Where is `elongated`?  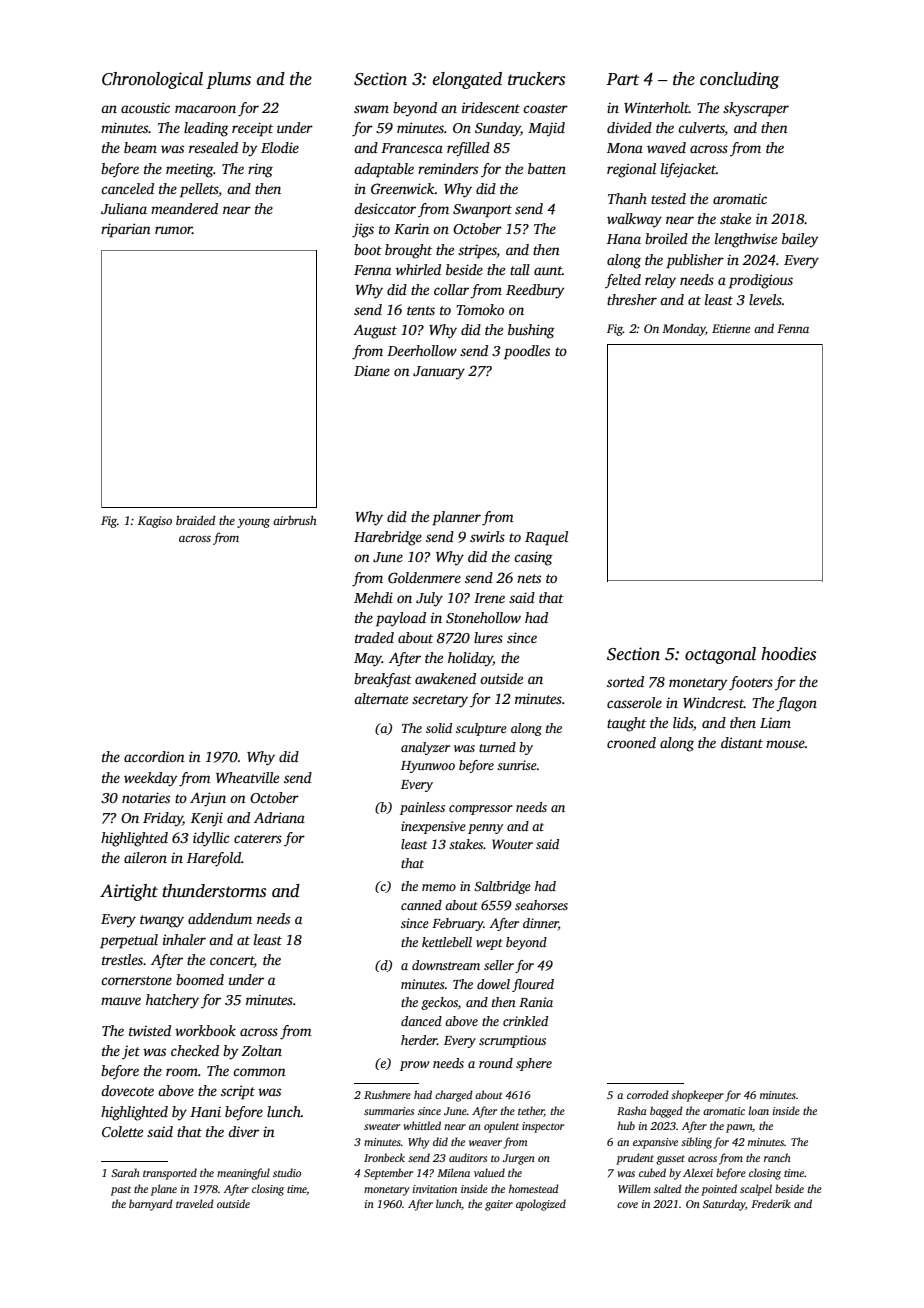
elongated is located at coordinates (467, 80).
